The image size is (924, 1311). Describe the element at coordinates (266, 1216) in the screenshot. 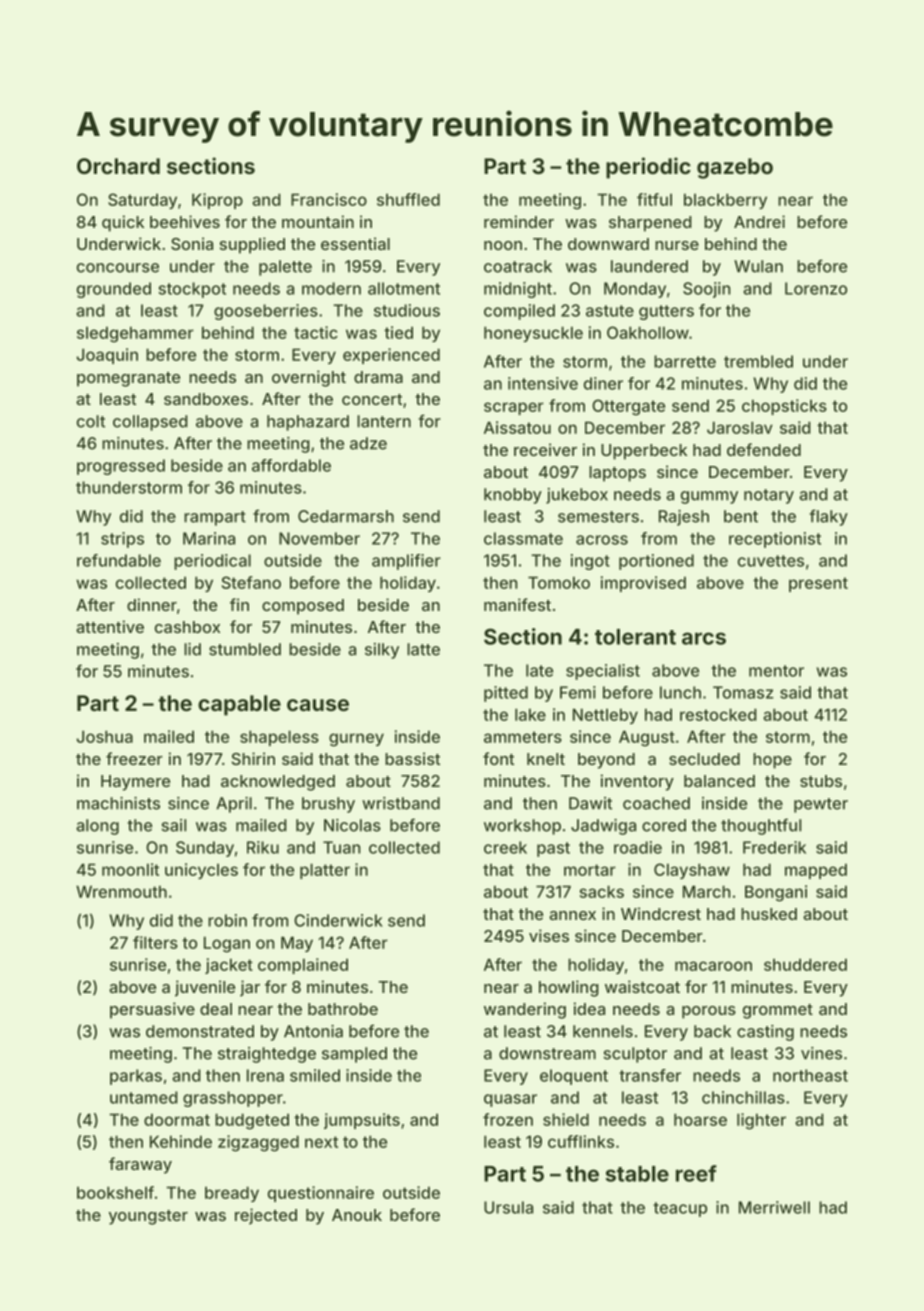

I see `rejected` at that location.
